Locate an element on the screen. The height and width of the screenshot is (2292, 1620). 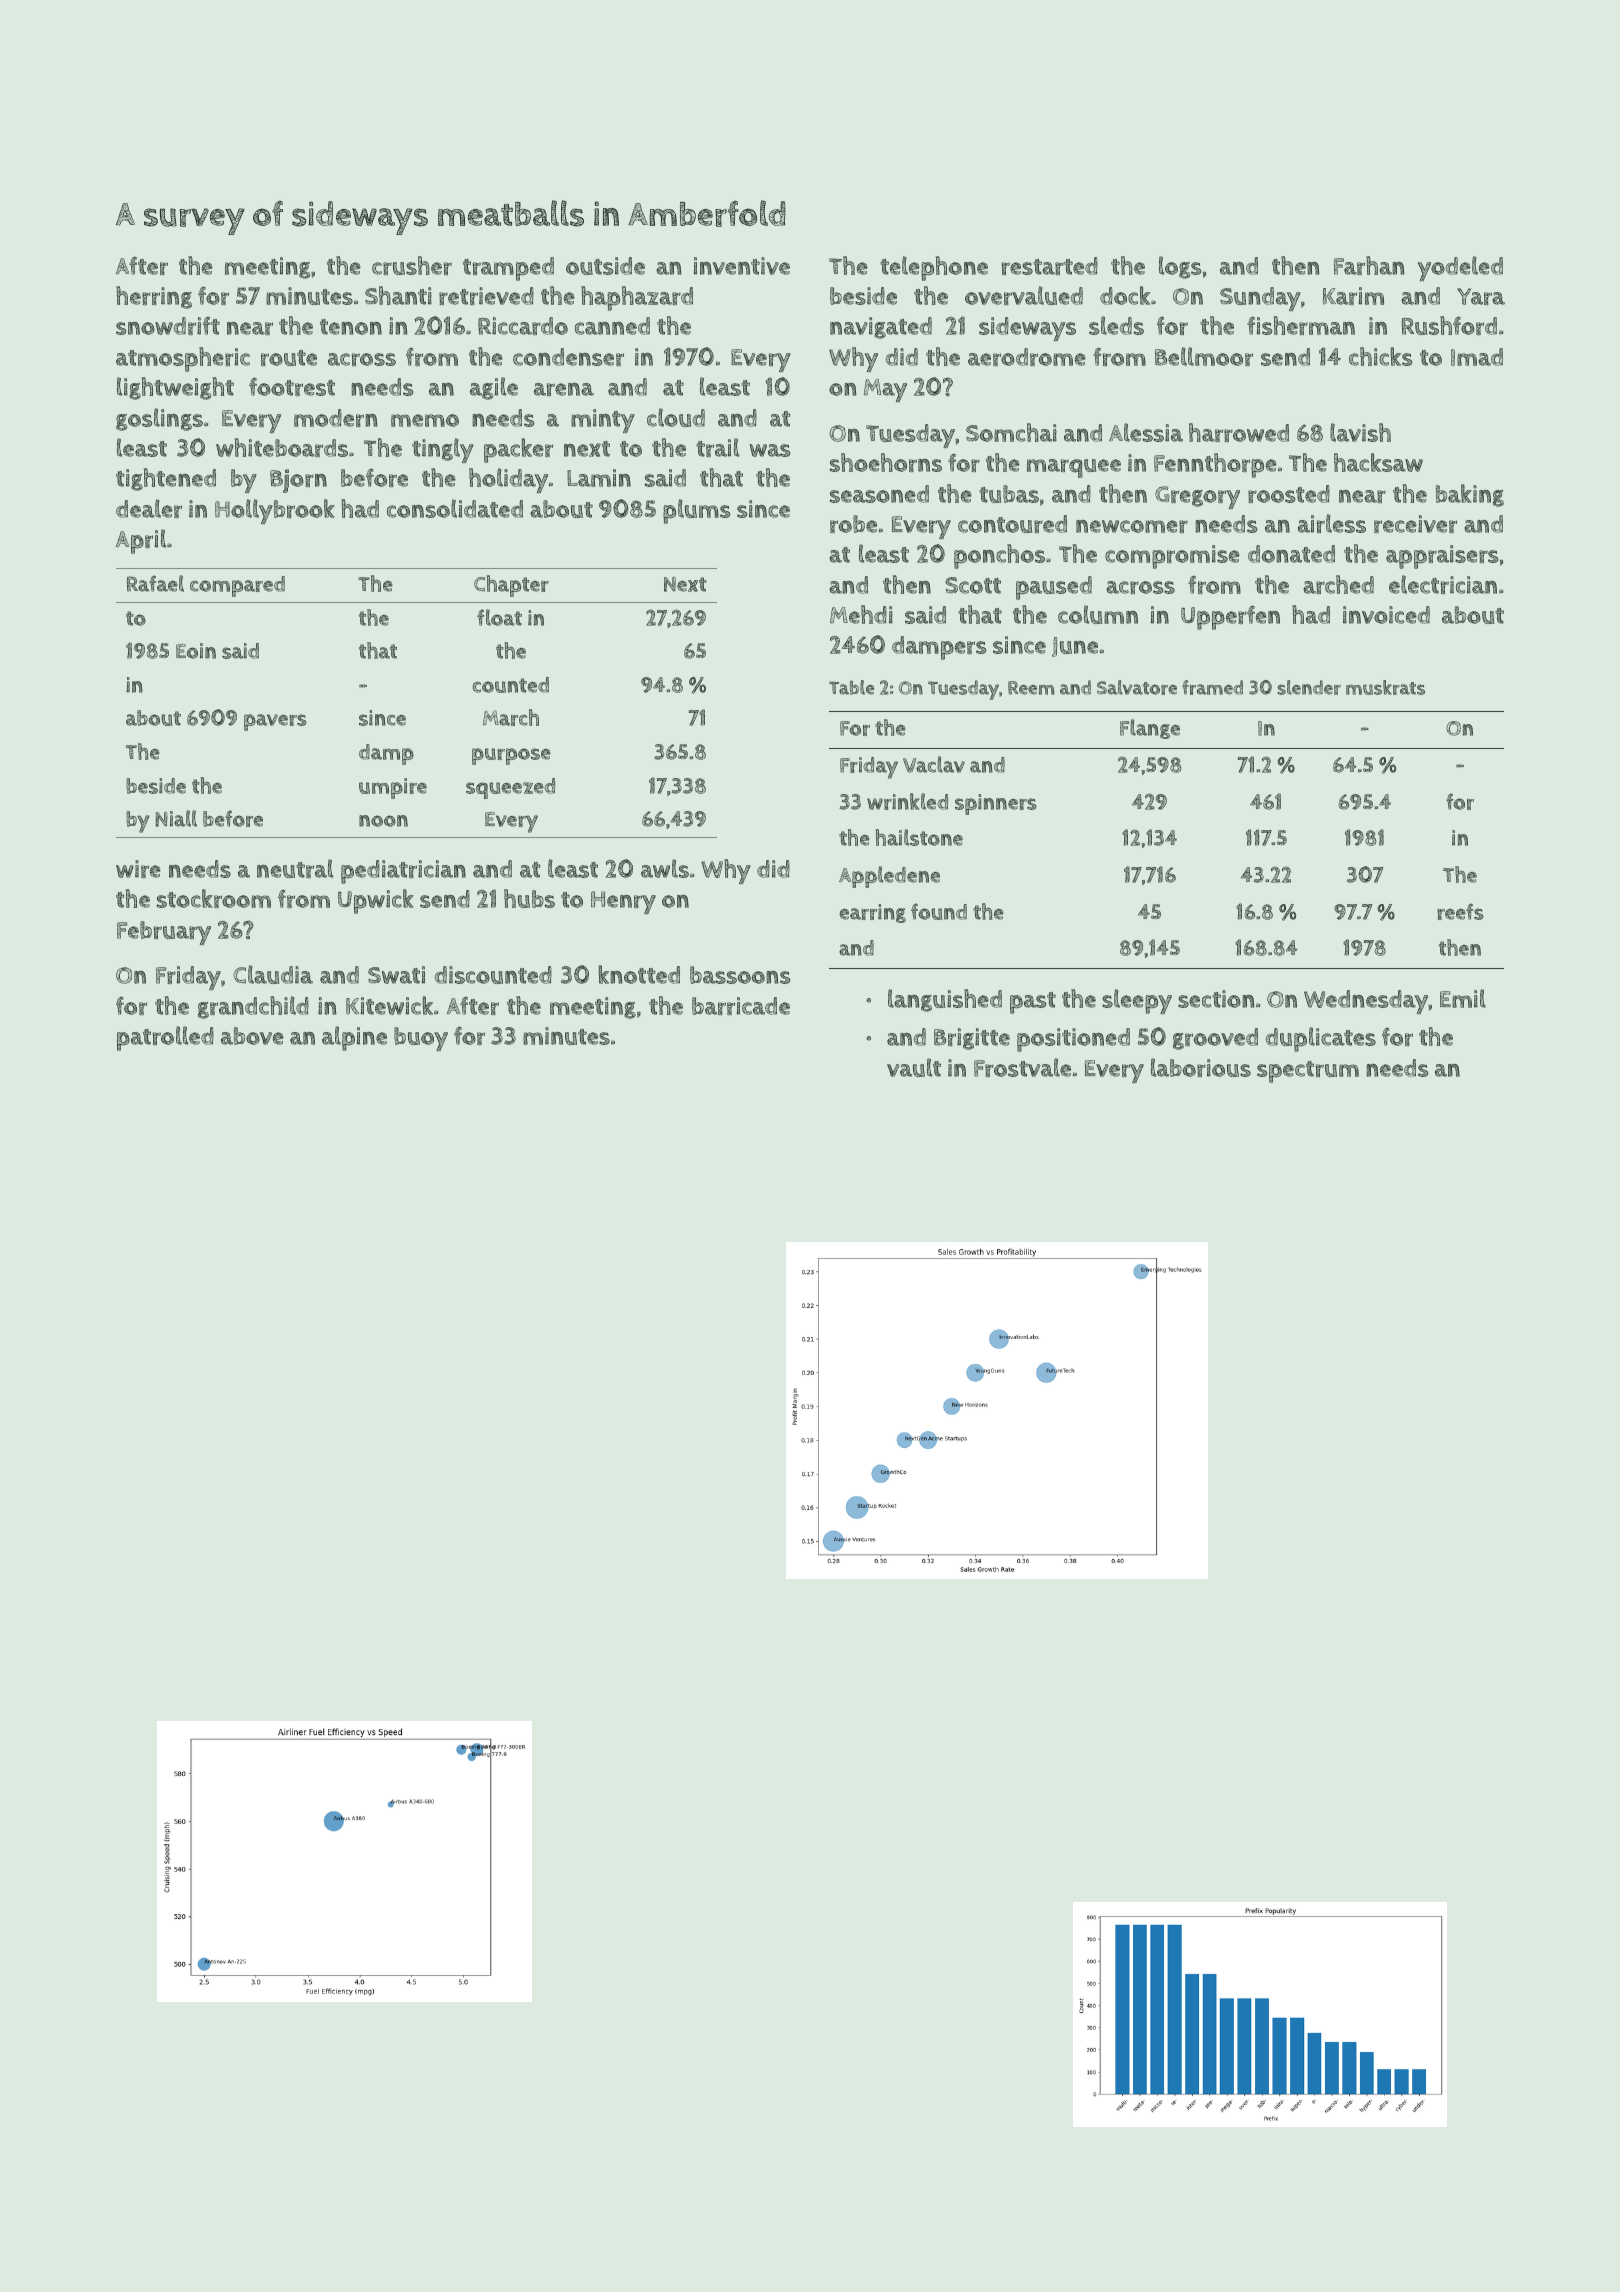
patrolled is located at coordinates (165, 1038).
